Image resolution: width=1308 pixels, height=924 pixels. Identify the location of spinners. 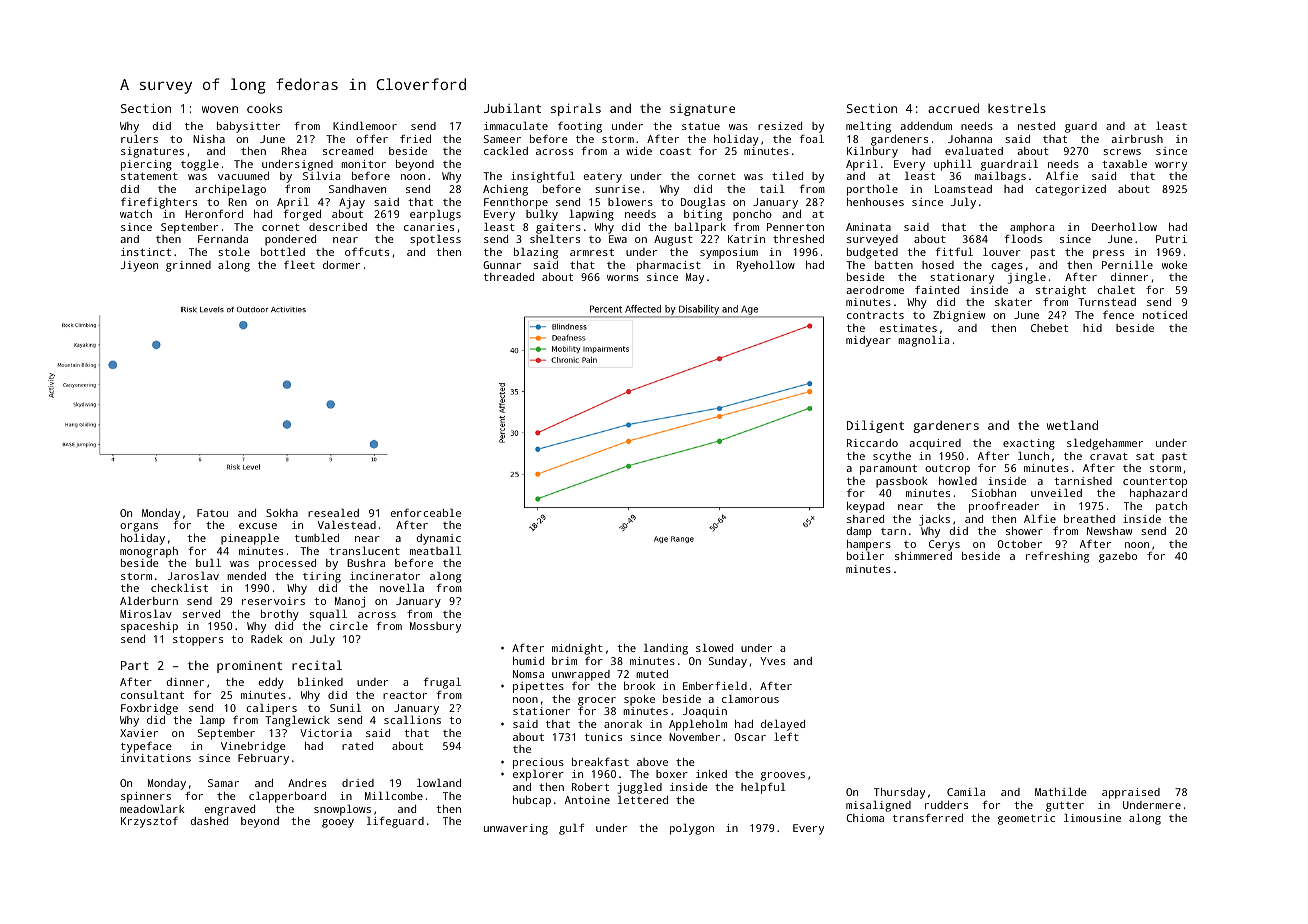
(146, 797).
